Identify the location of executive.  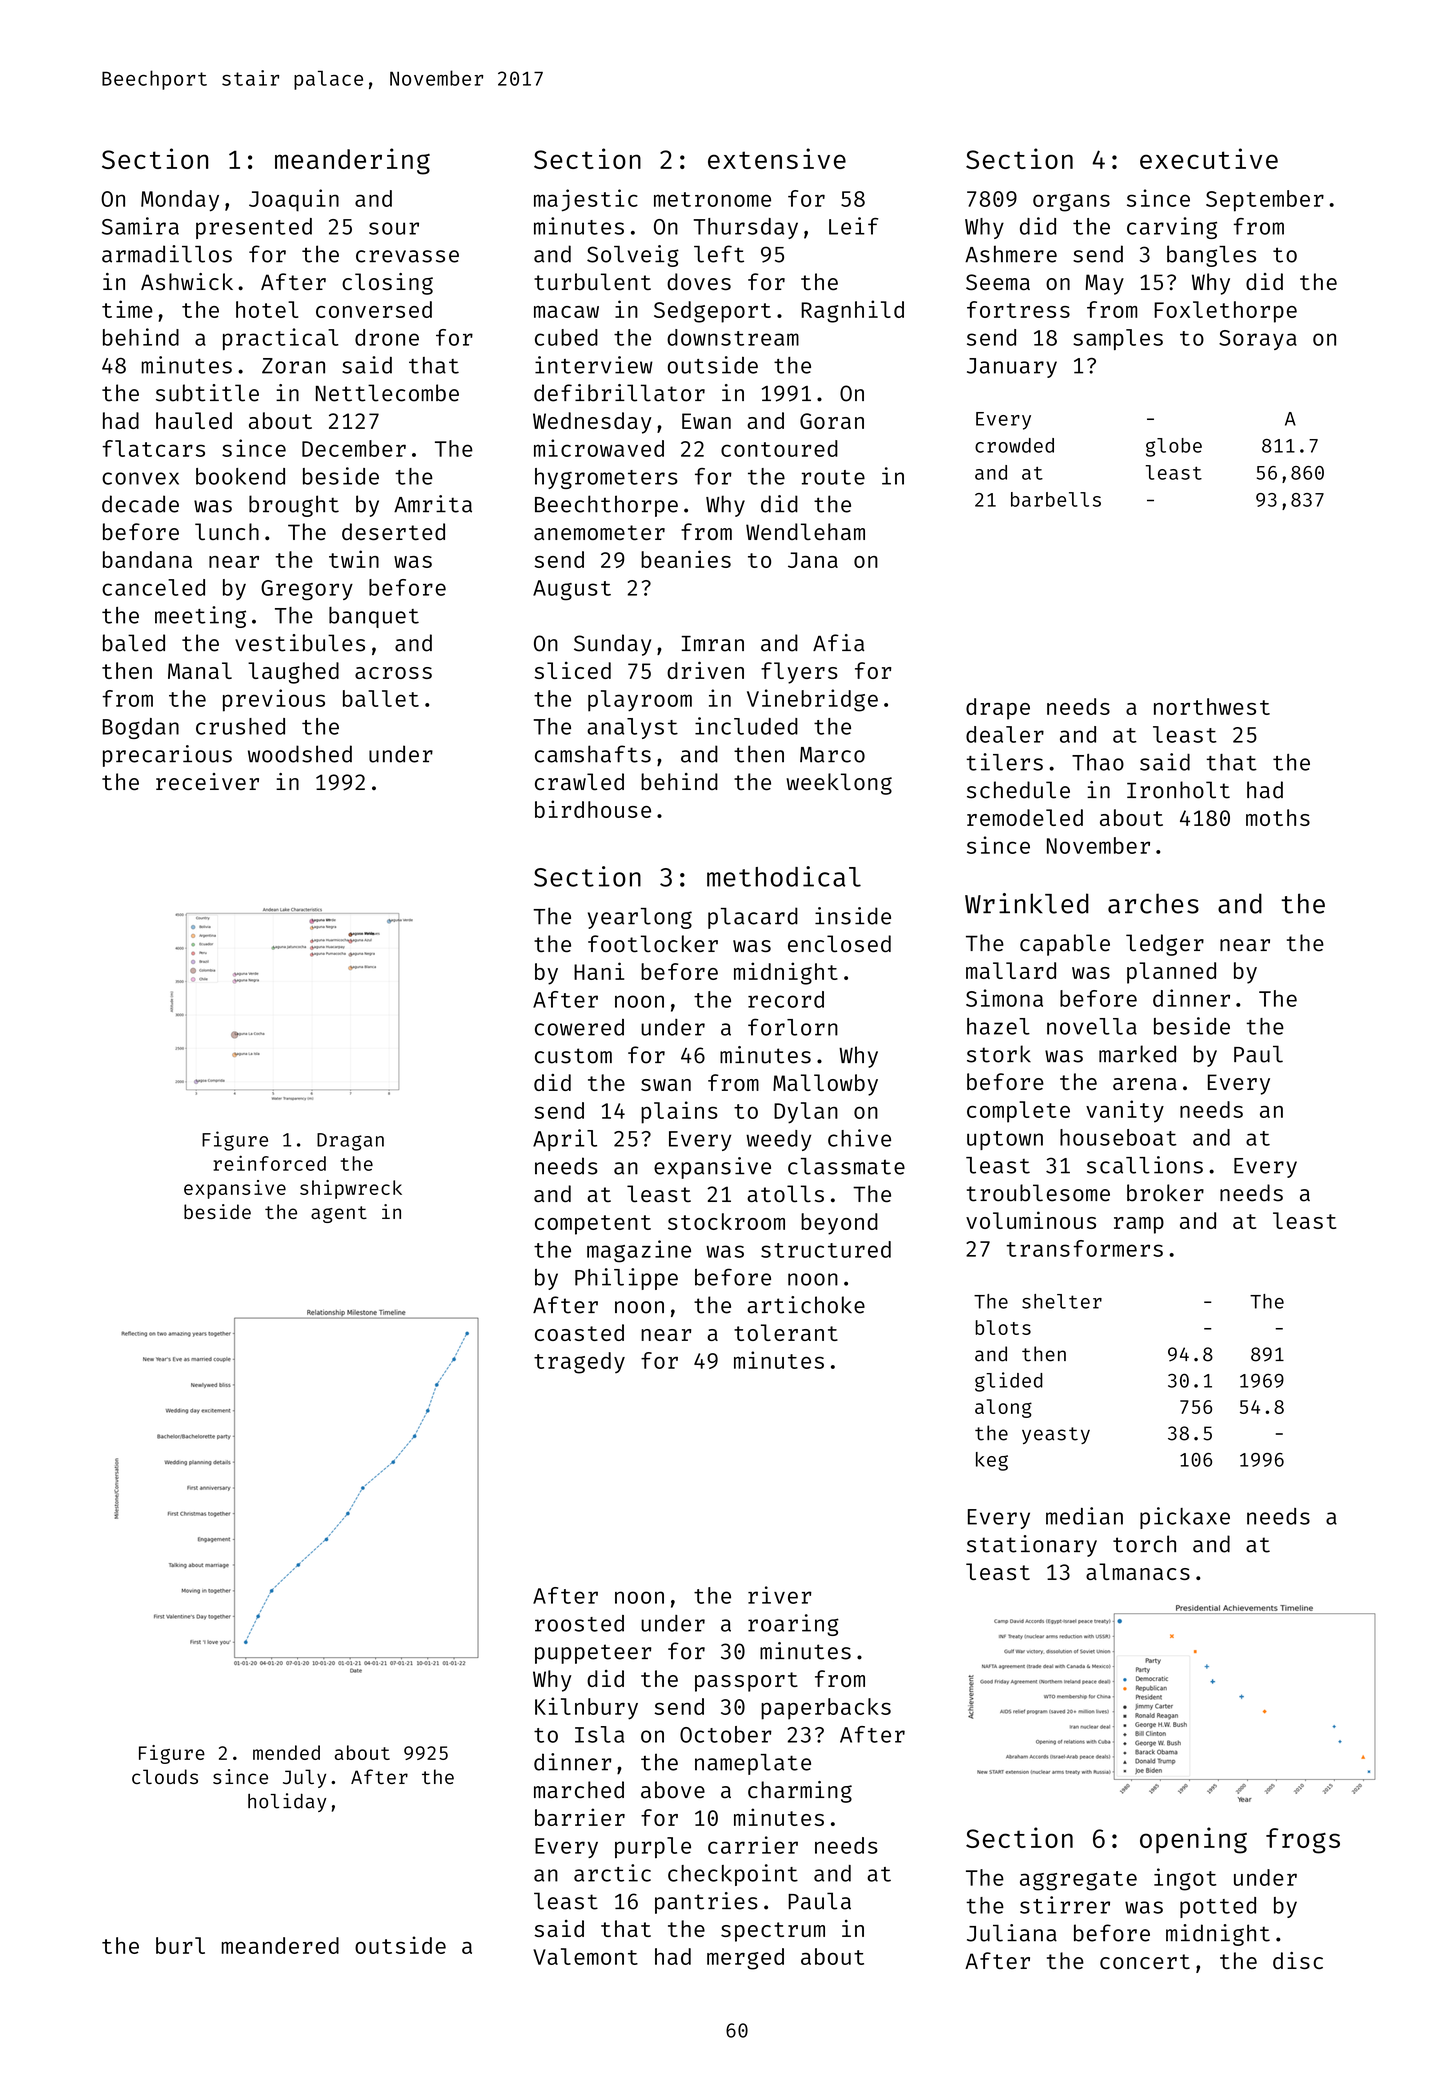
(1209, 158).
